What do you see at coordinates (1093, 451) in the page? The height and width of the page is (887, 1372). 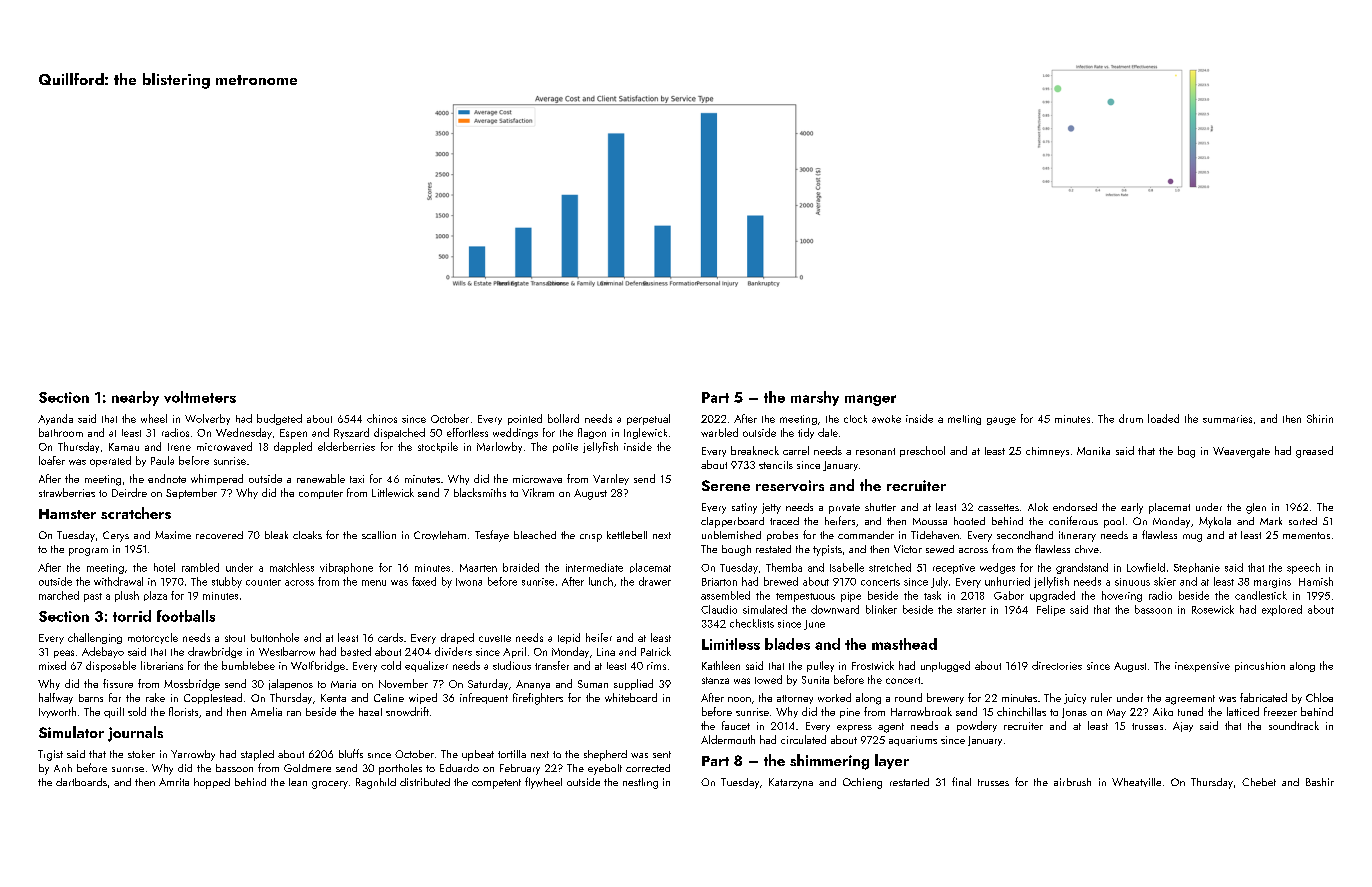 I see `Monika` at bounding box center [1093, 451].
